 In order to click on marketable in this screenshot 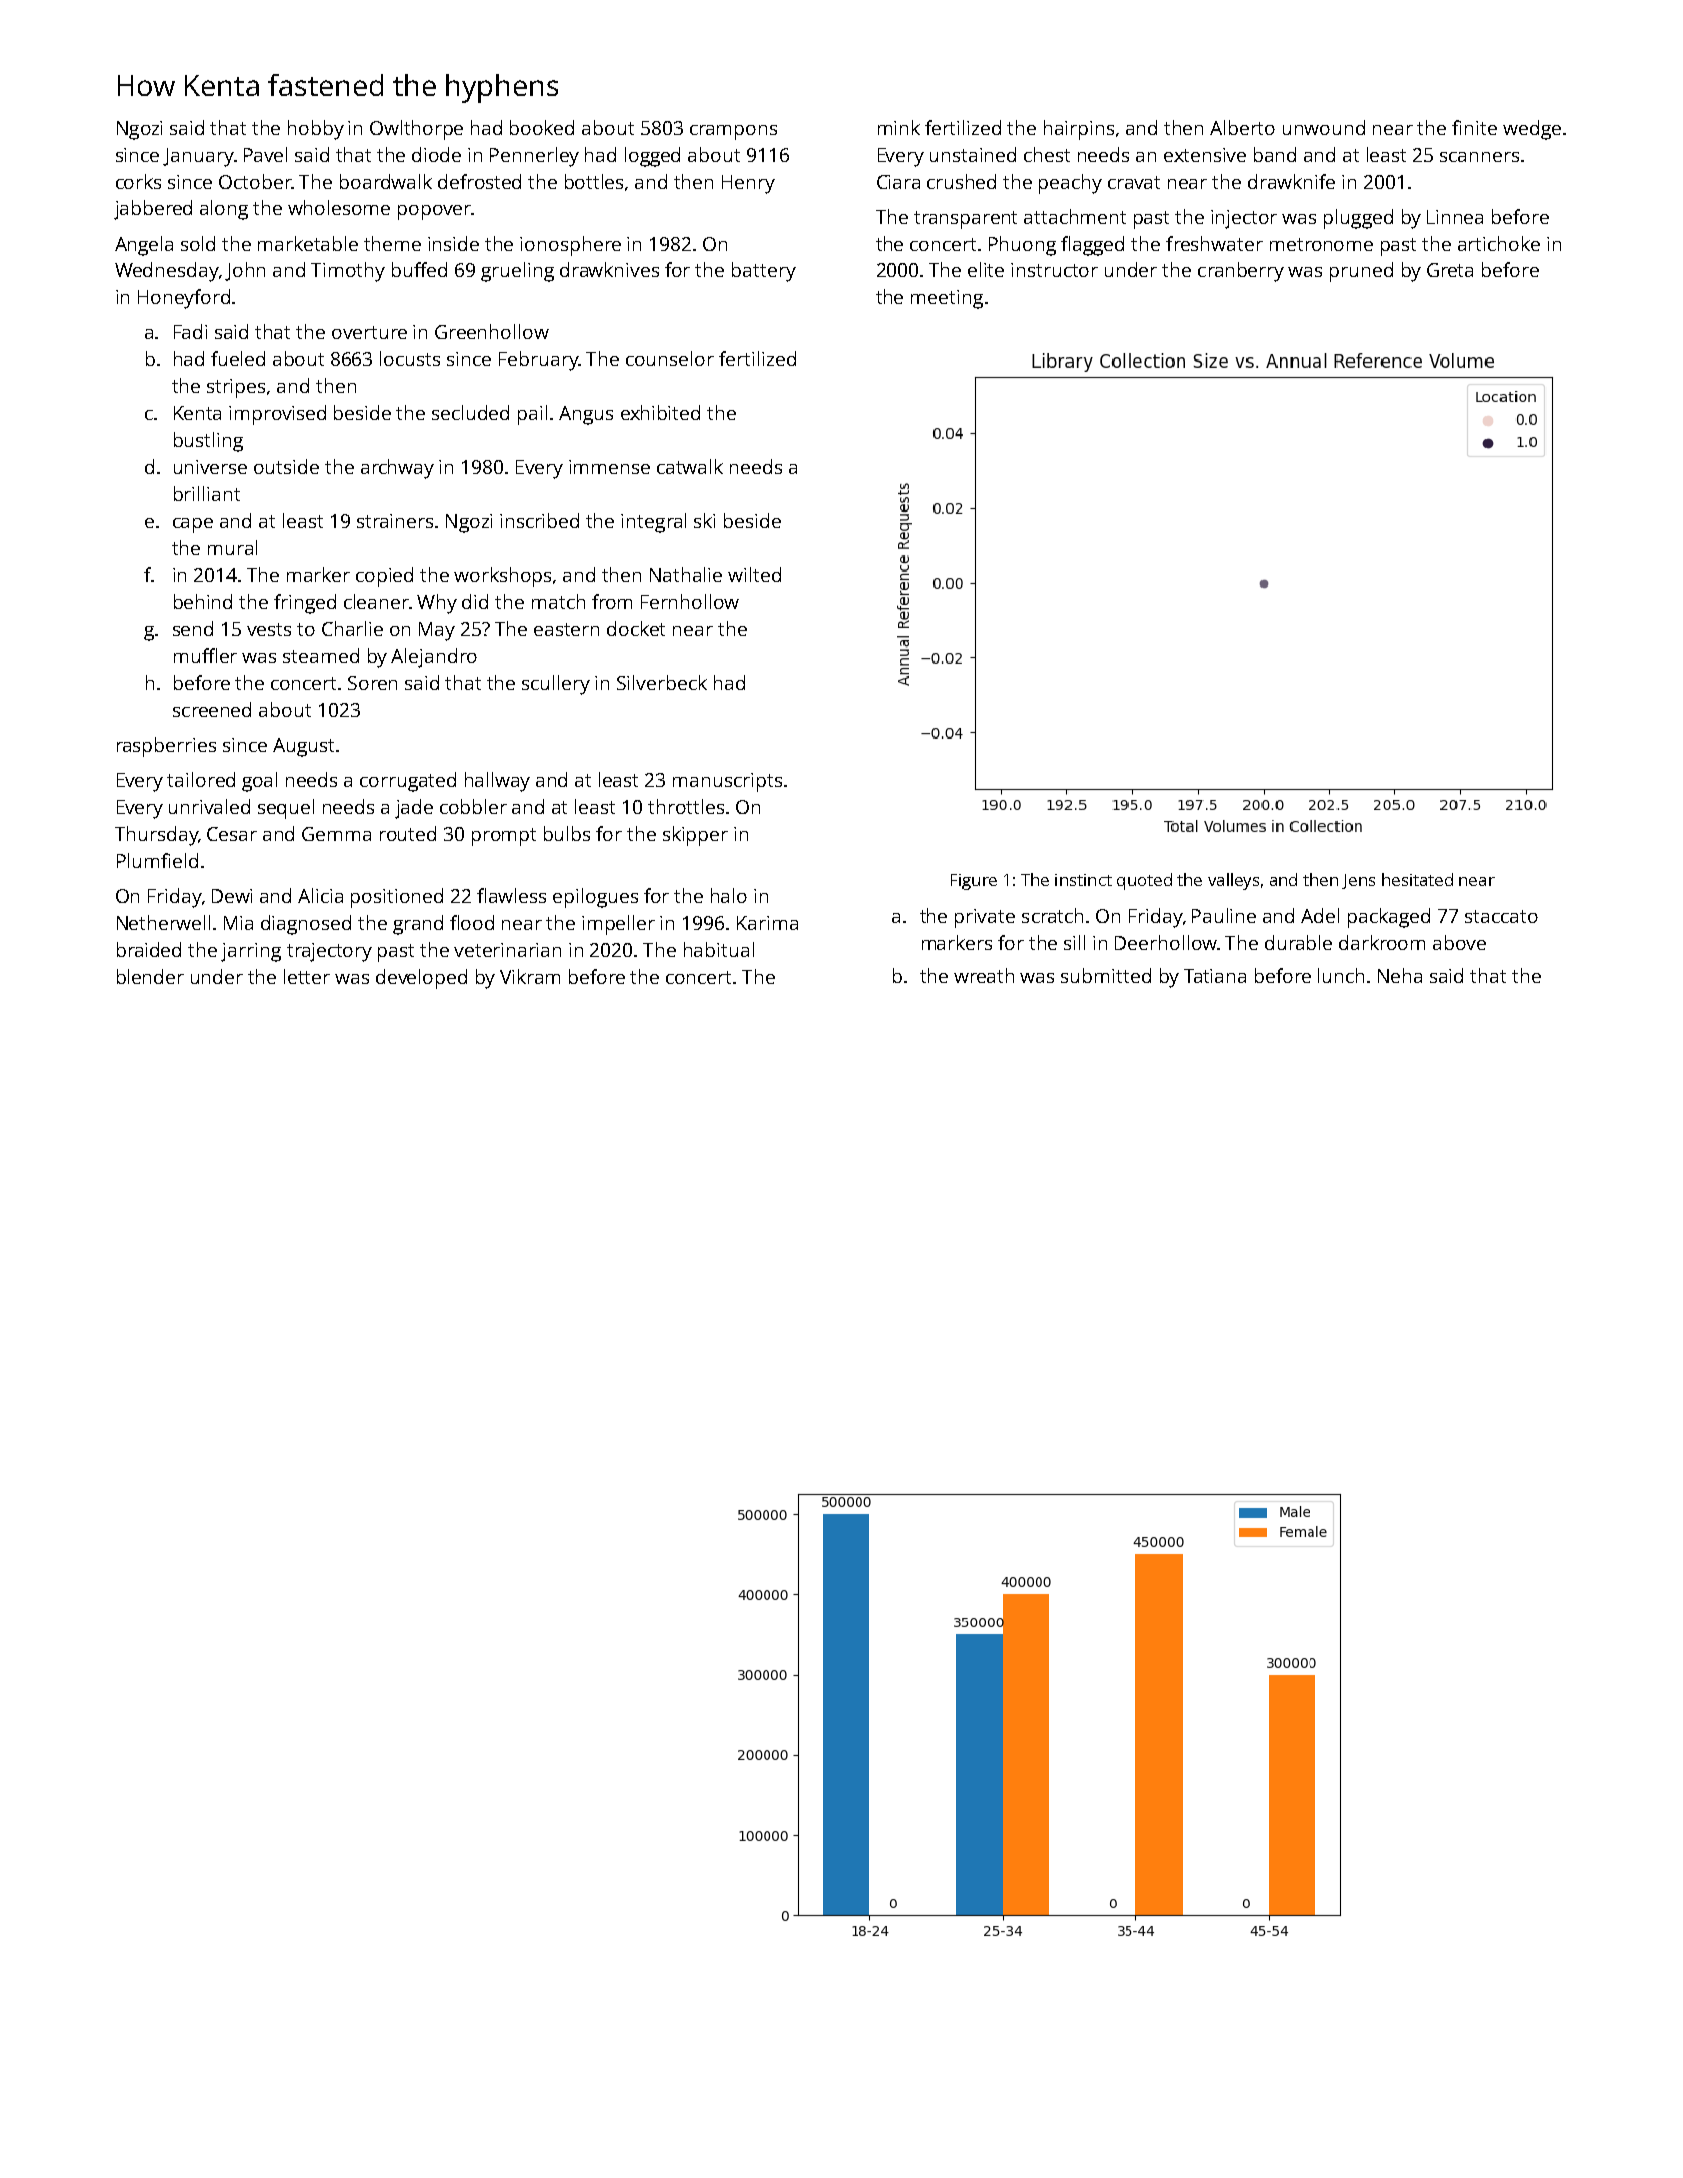, I will do `click(308, 243)`.
